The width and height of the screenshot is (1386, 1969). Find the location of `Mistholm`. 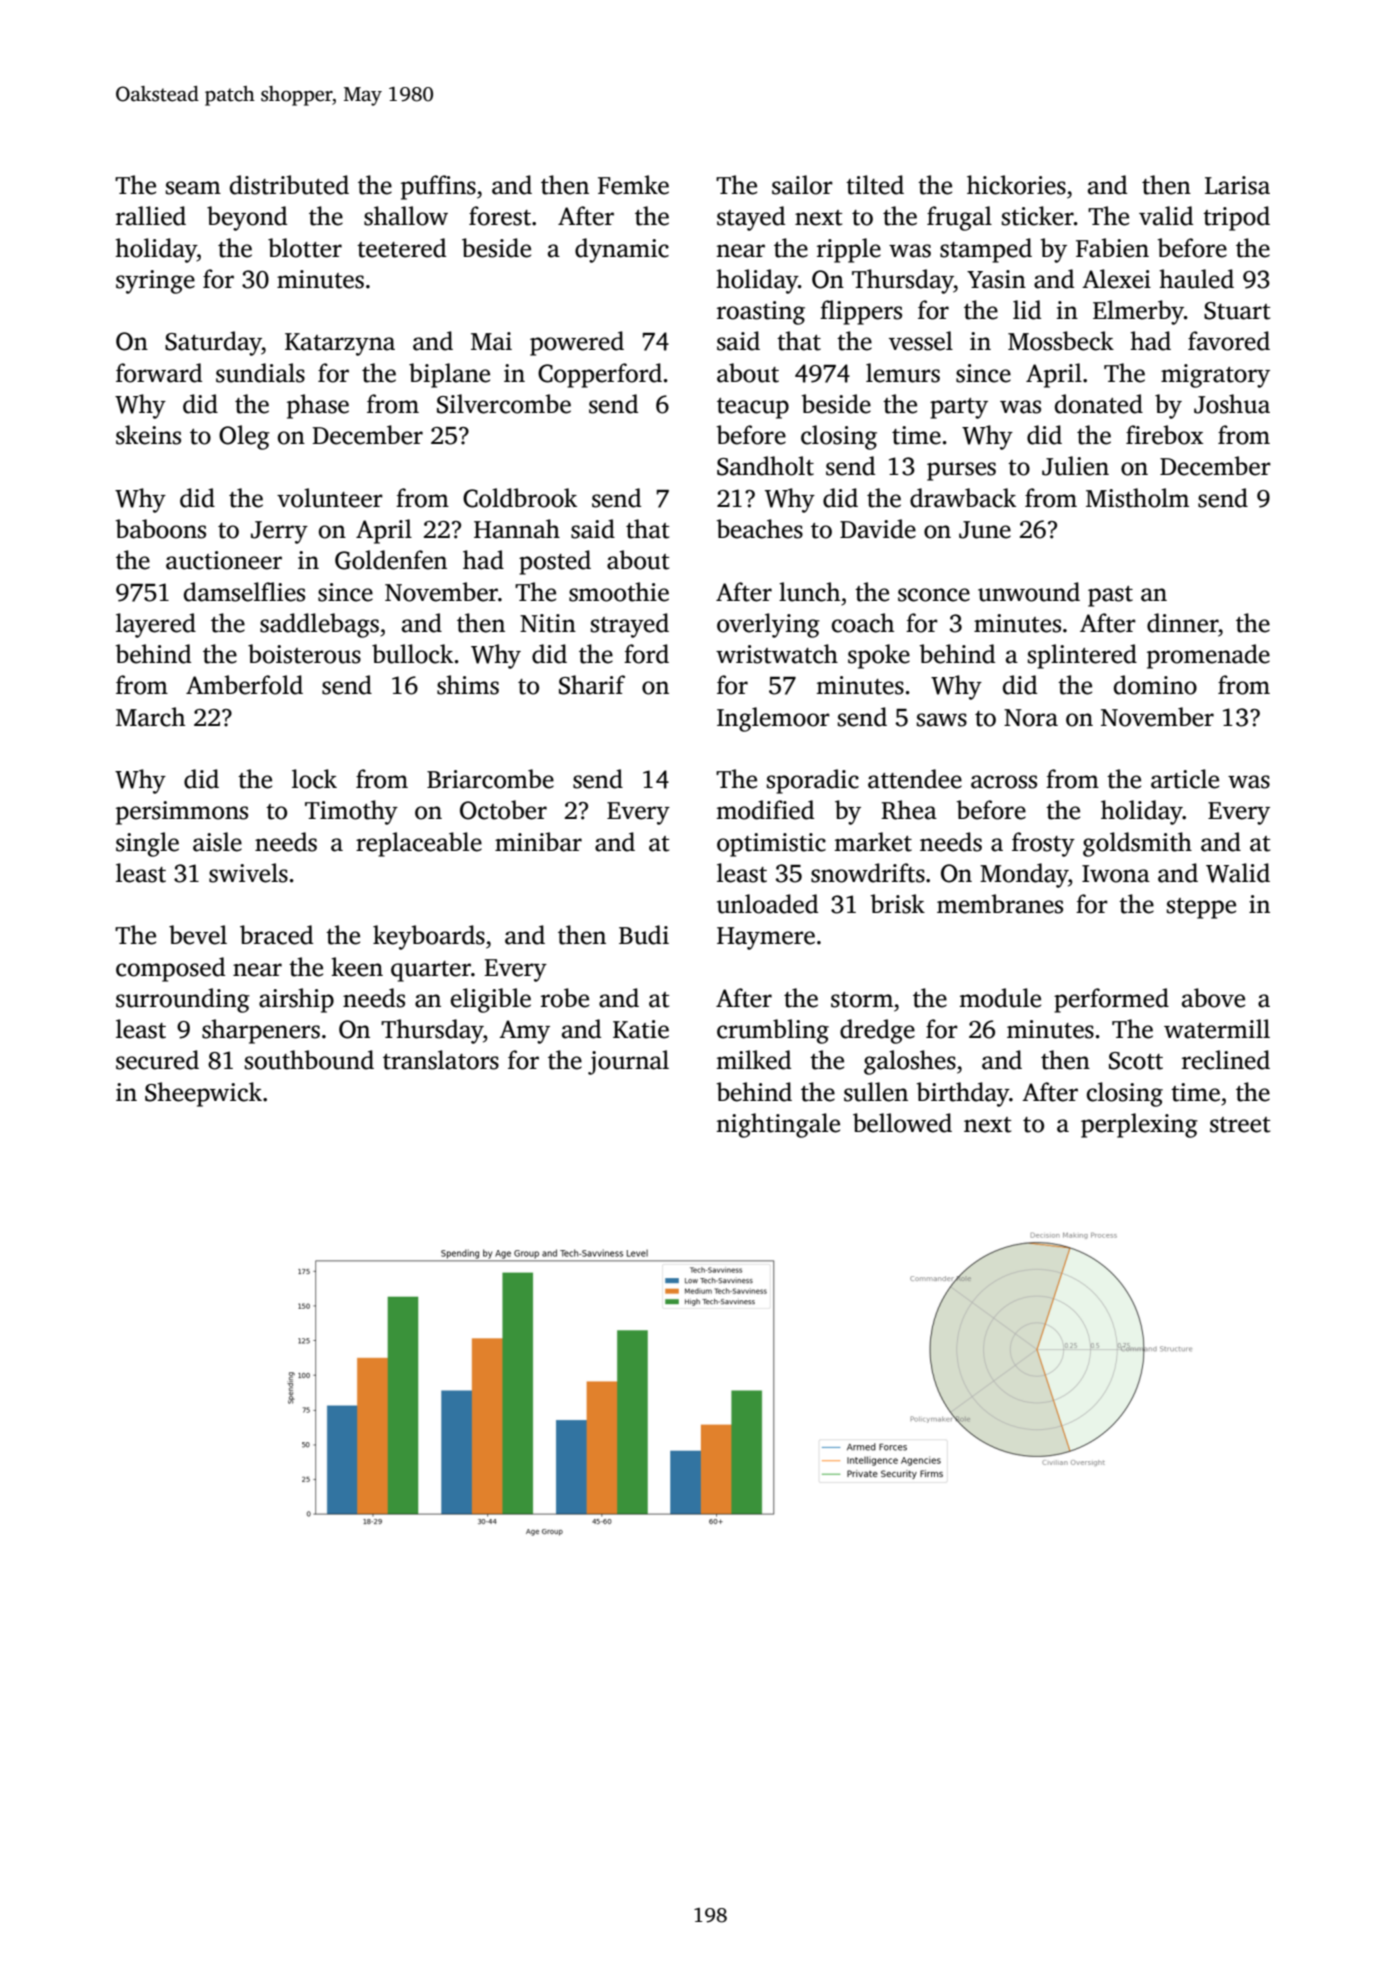

Mistholm is located at coordinates (1137, 498).
